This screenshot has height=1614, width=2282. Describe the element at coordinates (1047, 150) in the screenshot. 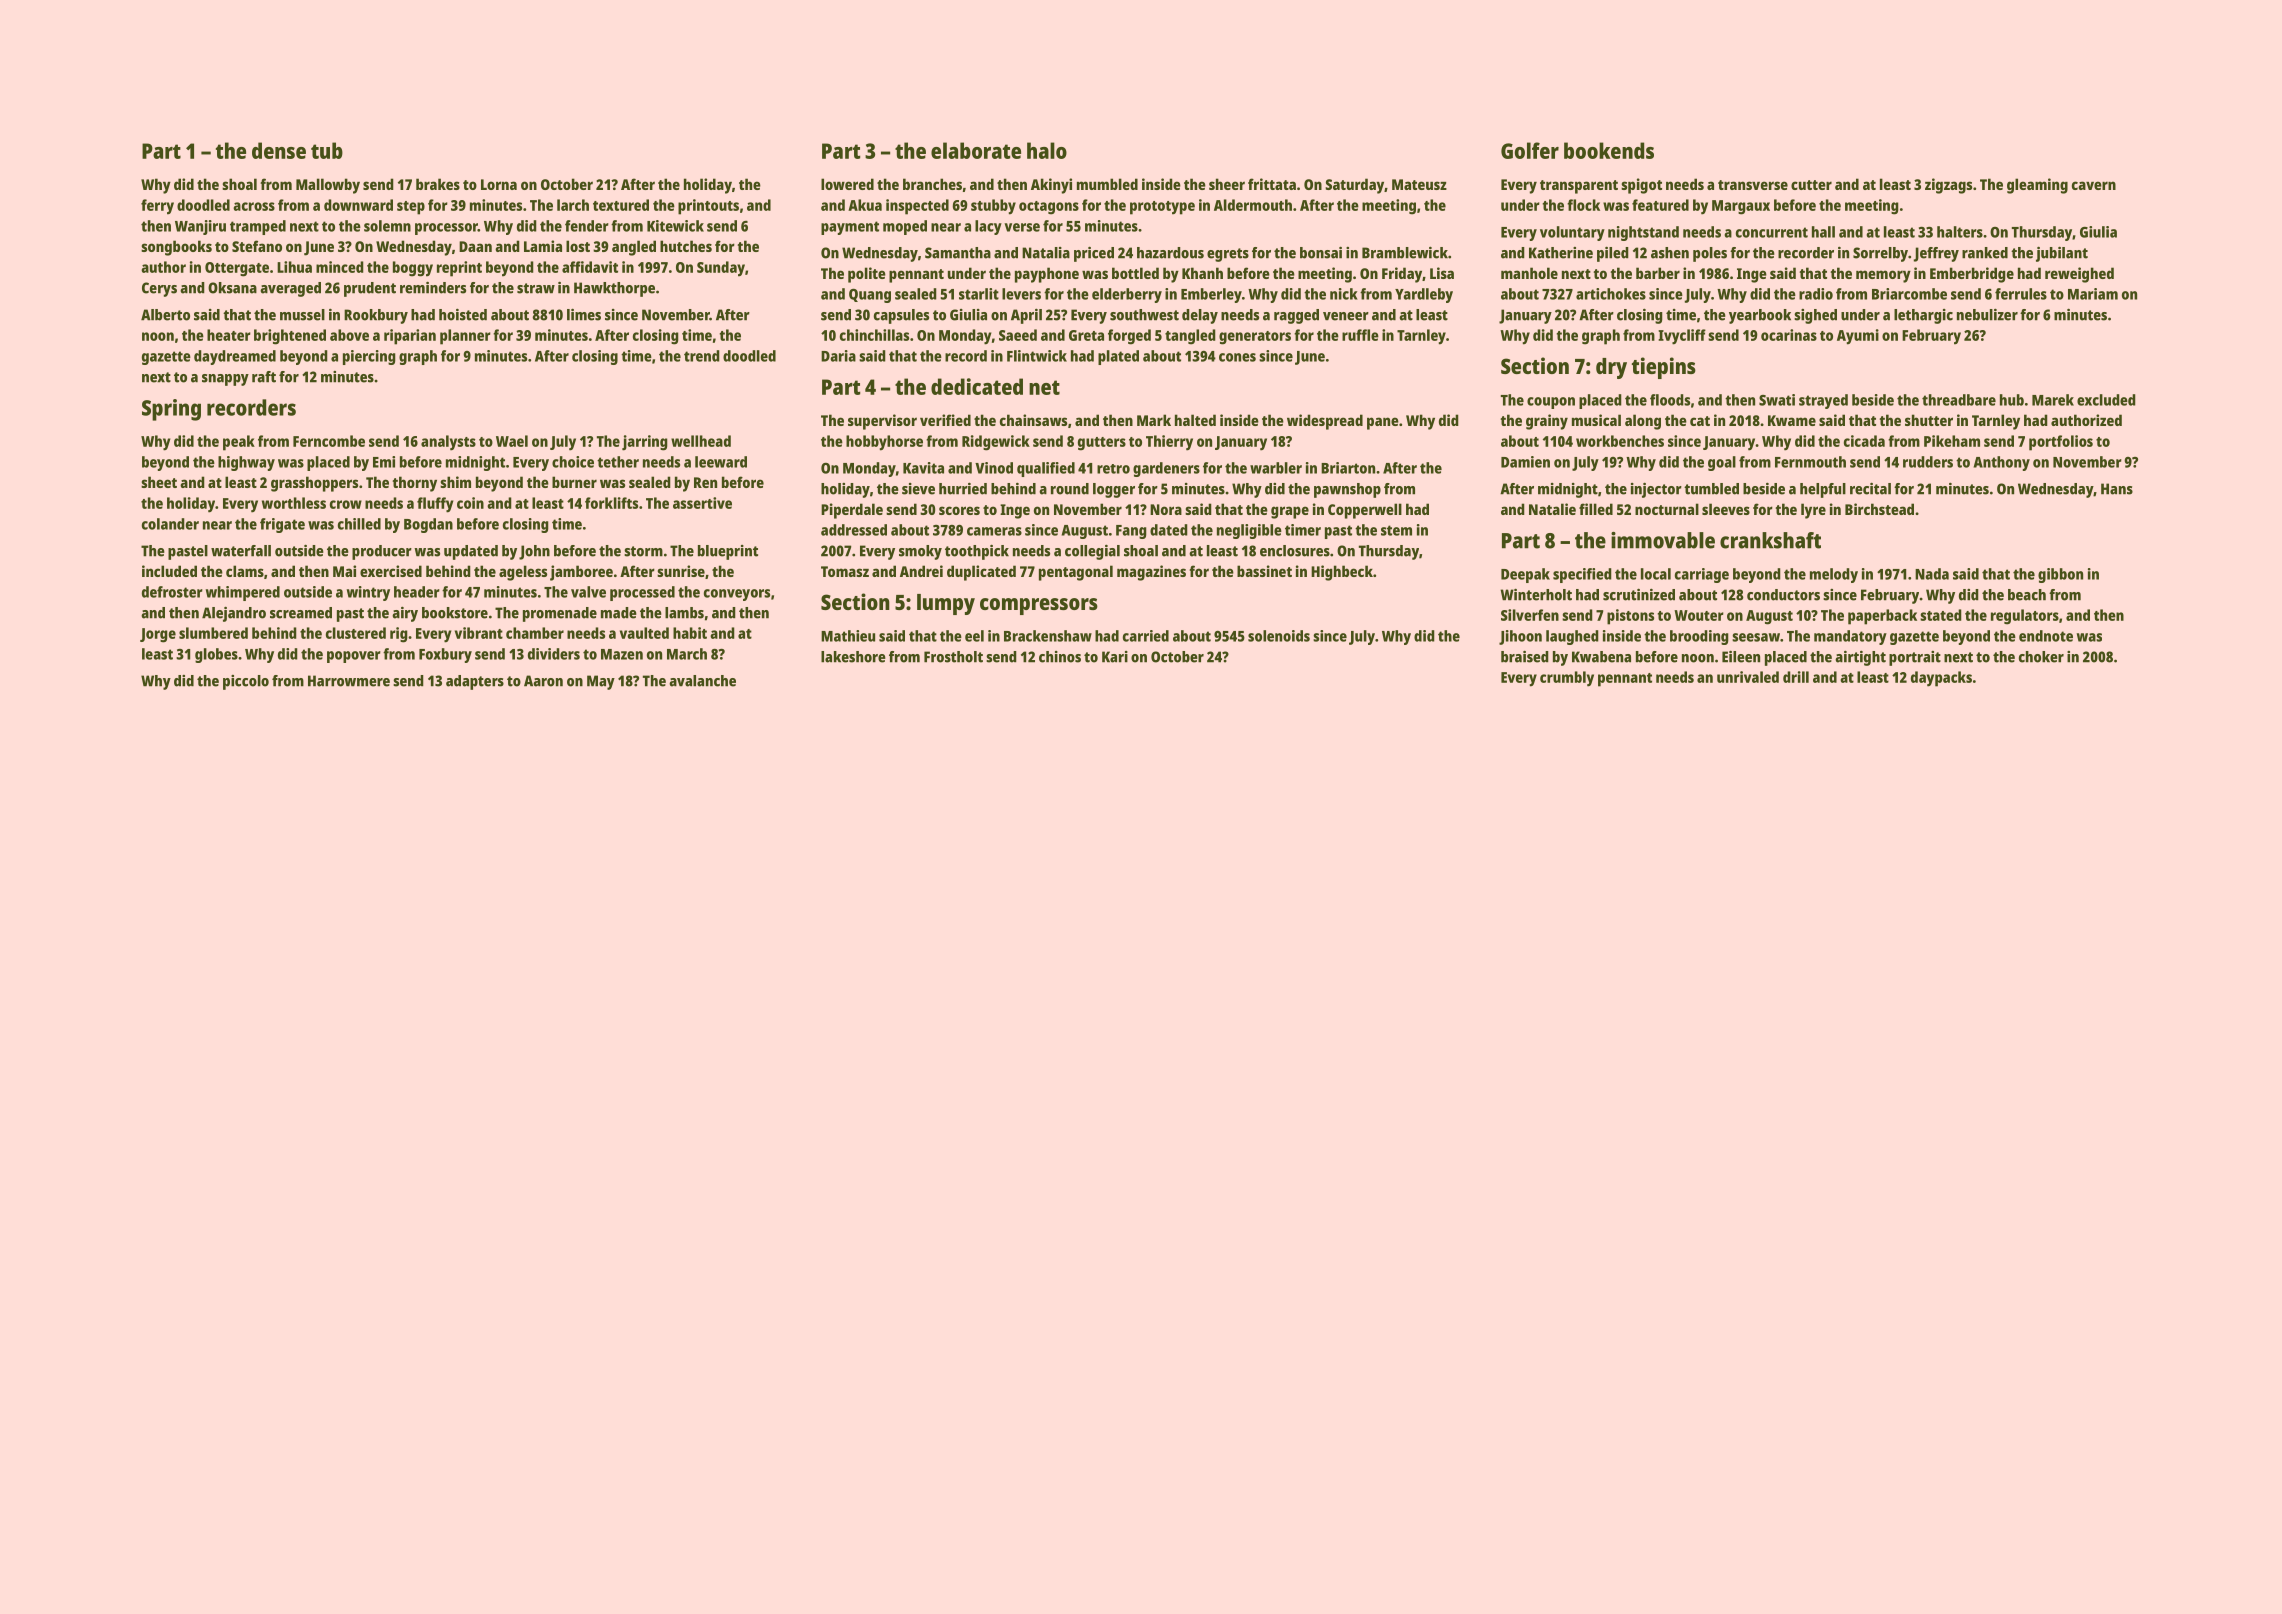

I see `halo` at that location.
